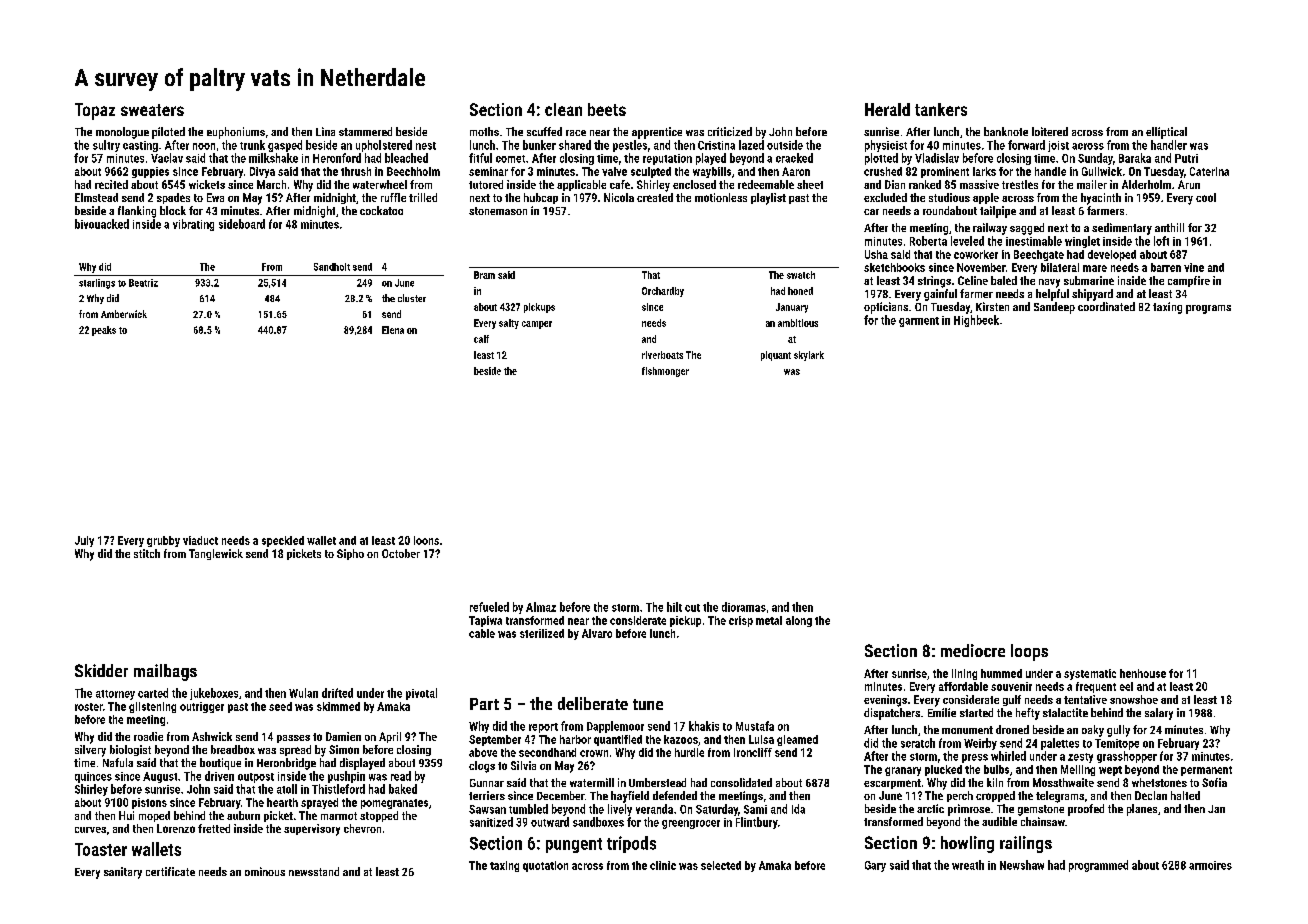 Image resolution: width=1308 pixels, height=924 pixels. I want to click on excluded, so click(885, 197).
